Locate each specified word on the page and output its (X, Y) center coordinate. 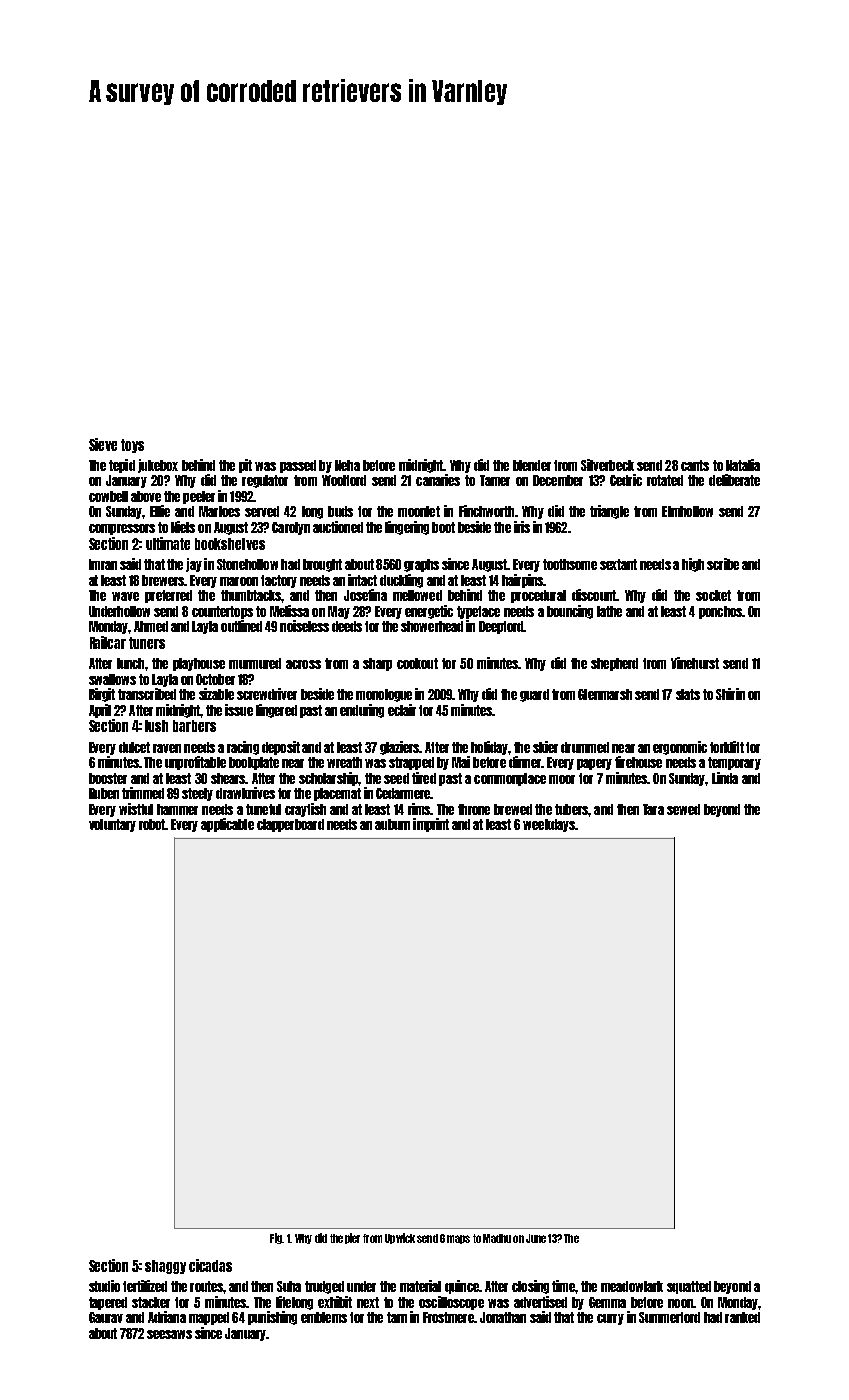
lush (156, 726)
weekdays (549, 825)
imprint (431, 825)
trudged (324, 1287)
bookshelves (230, 544)
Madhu (497, 1238)
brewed (513, 809)
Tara (653, 809)
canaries (438, 480)
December (558, 480)
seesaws (169, 1334)
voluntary (112, 825)
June (536, 1238)
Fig (276, 1238)
